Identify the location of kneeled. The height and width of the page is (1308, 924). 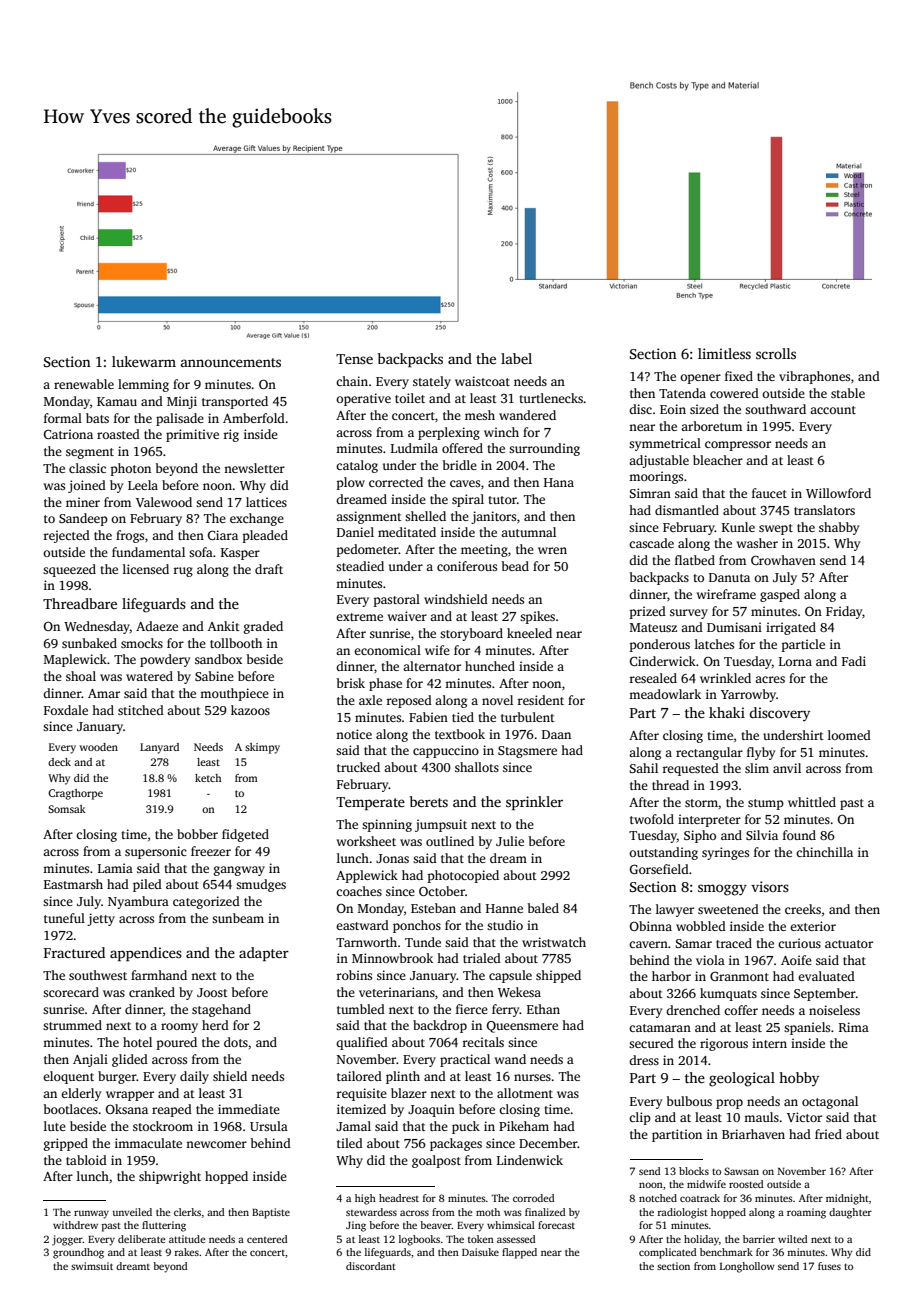
(529, 633).
